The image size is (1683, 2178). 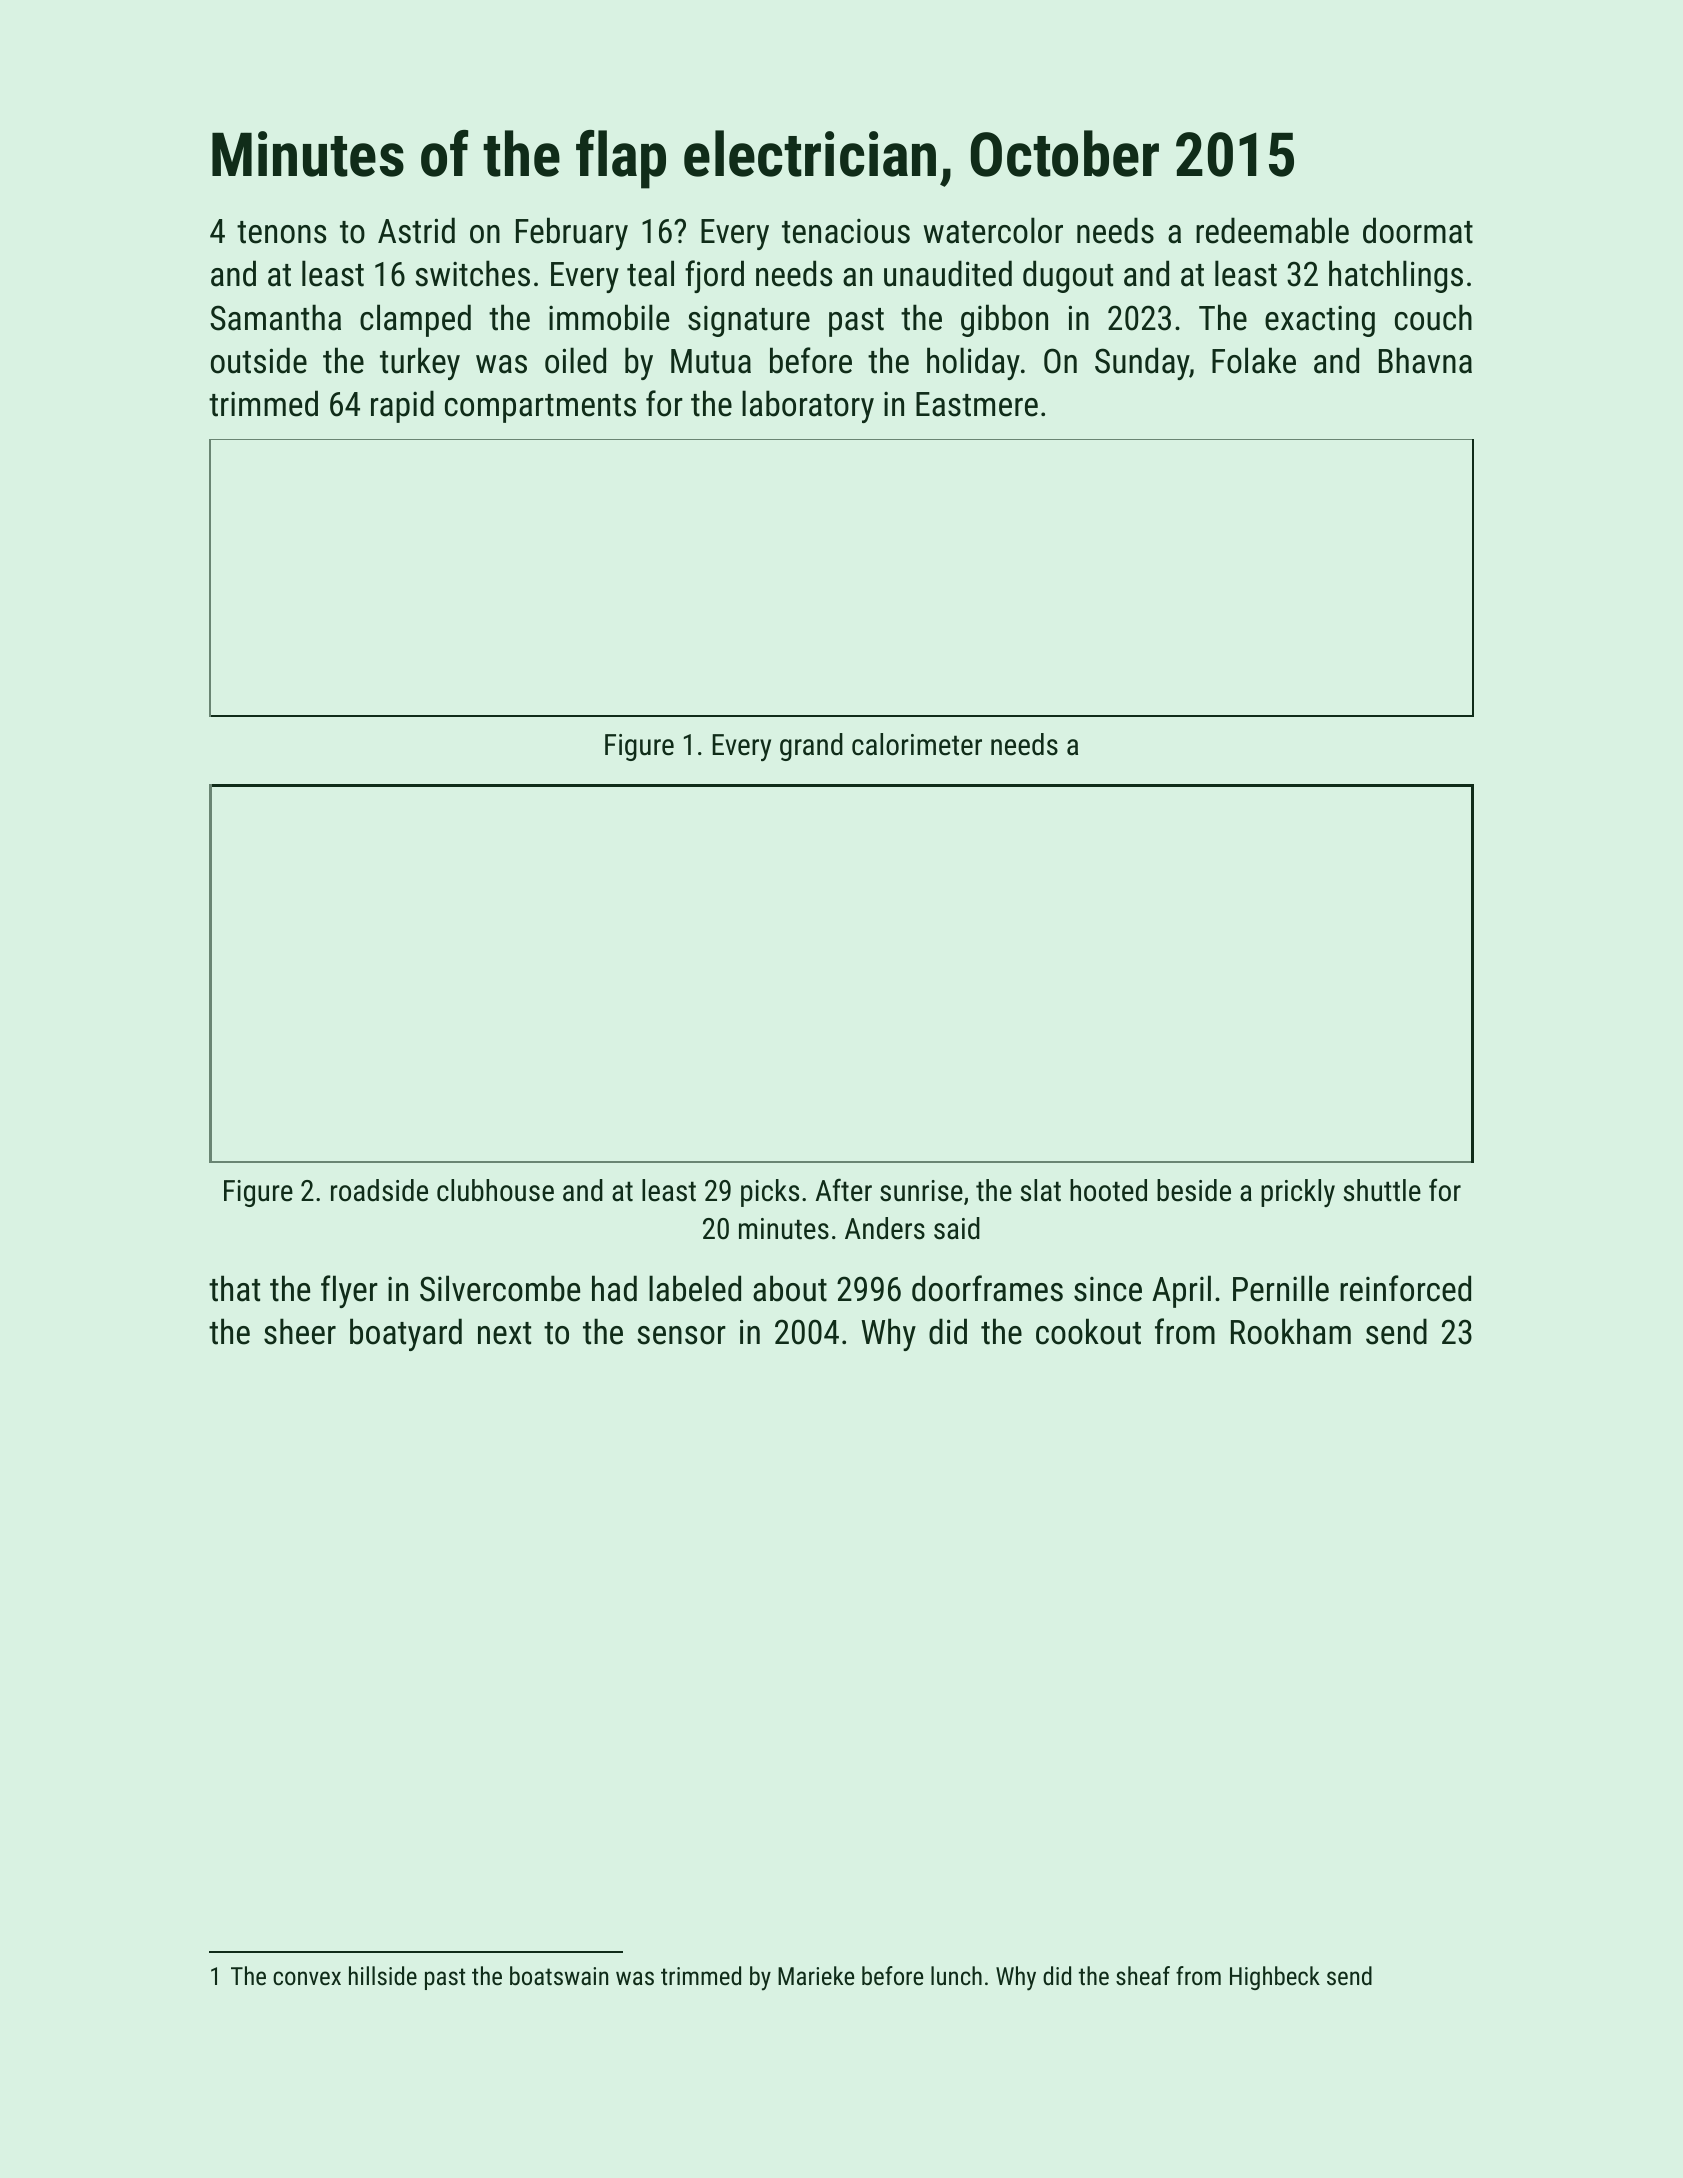 I want to click on Highbeck, so click(x=1275, y=1978).
